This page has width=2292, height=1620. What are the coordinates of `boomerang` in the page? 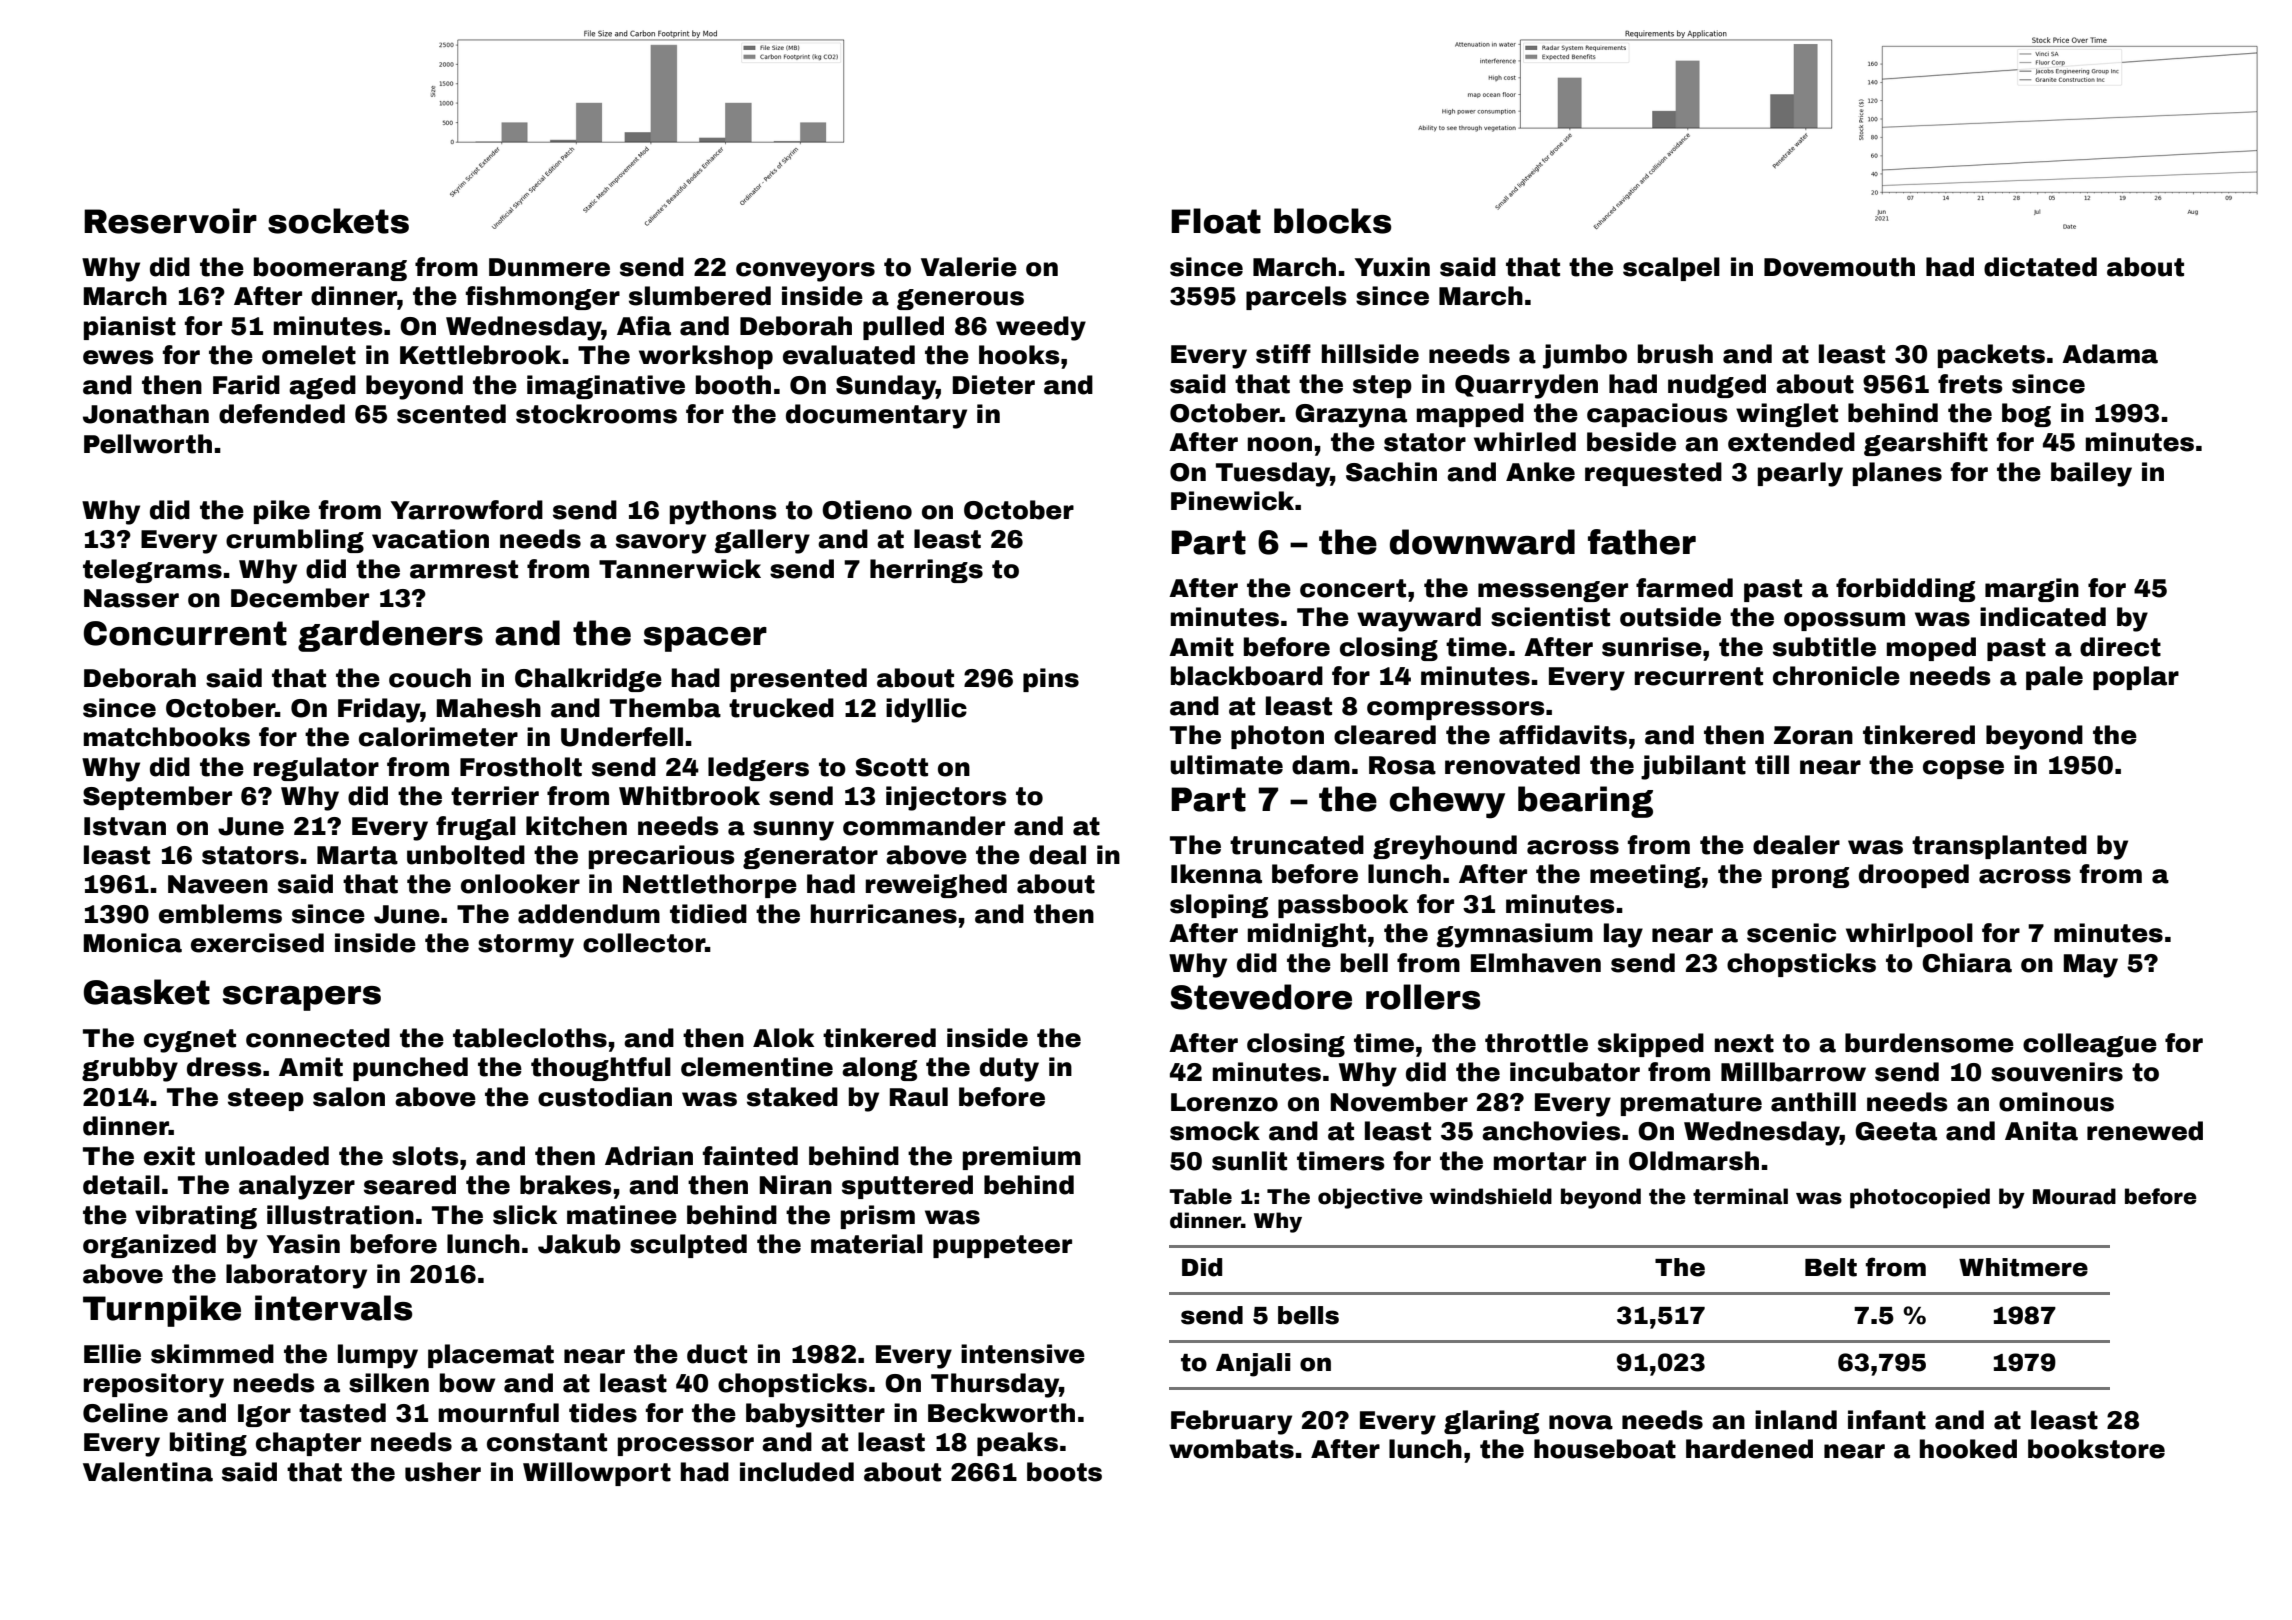 It's located at (330, 269).
